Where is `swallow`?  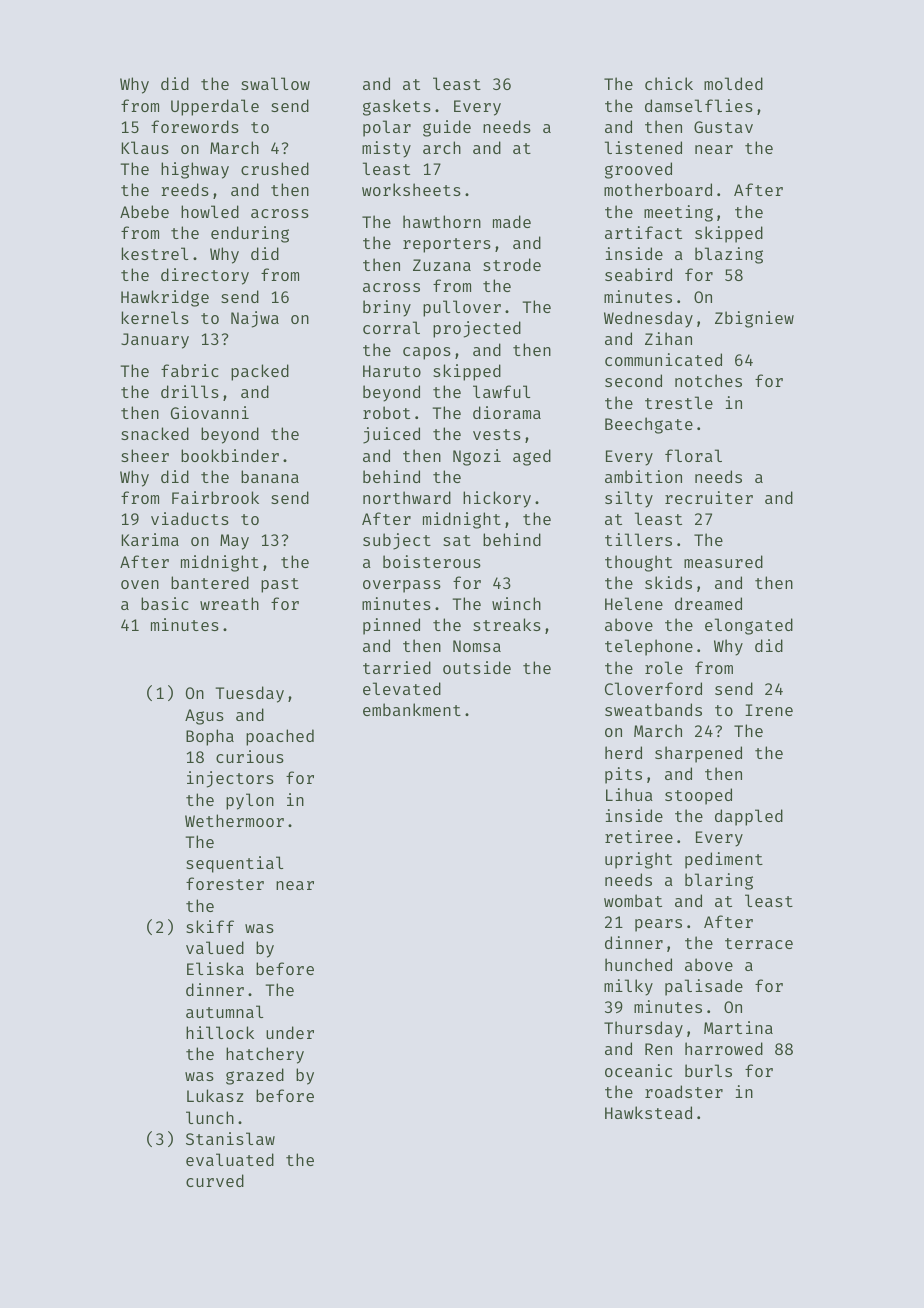
swallow is located at coordinates (275, 83).
